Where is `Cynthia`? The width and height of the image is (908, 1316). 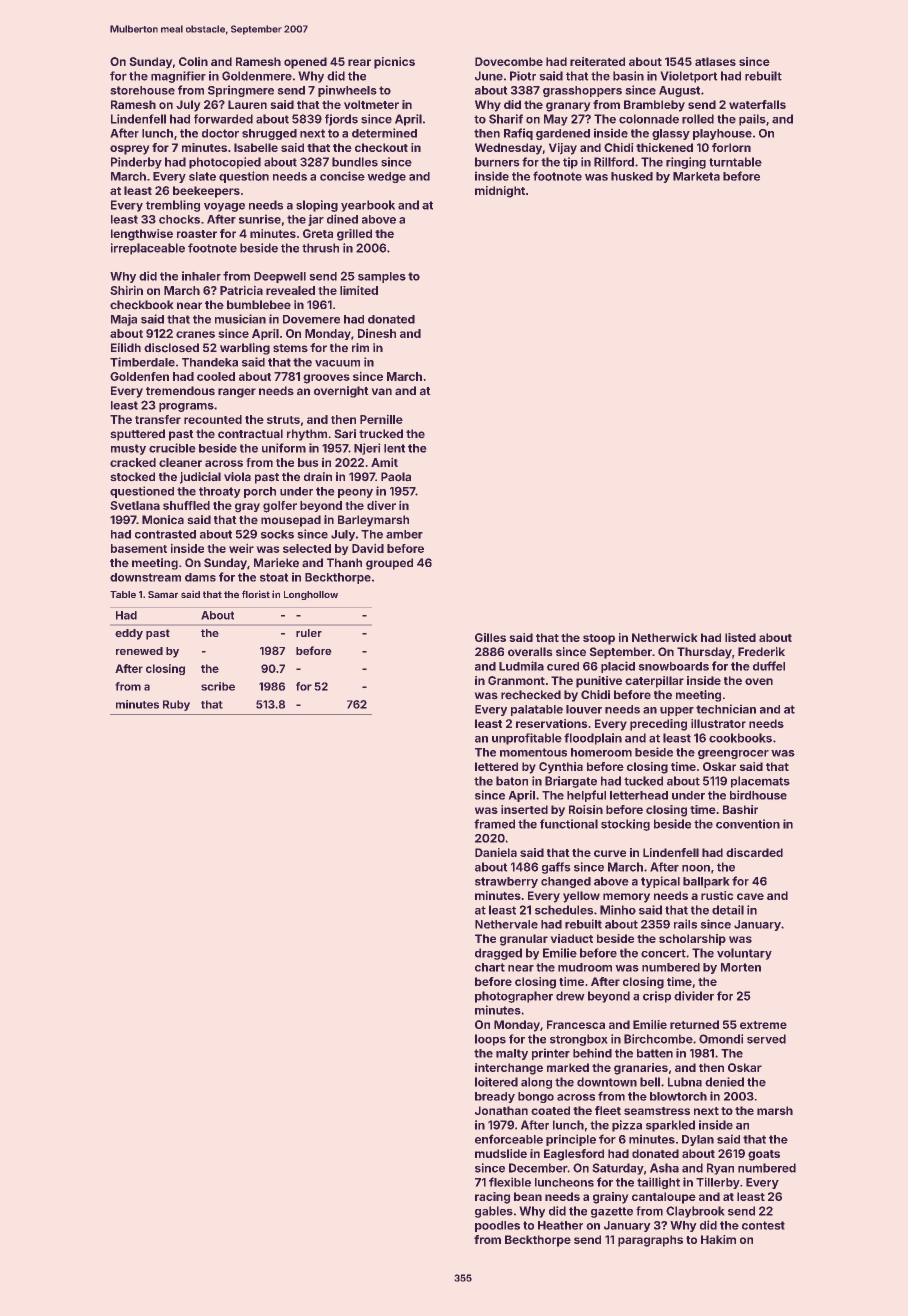 Cynthia is located at coordinates (561, 768).
